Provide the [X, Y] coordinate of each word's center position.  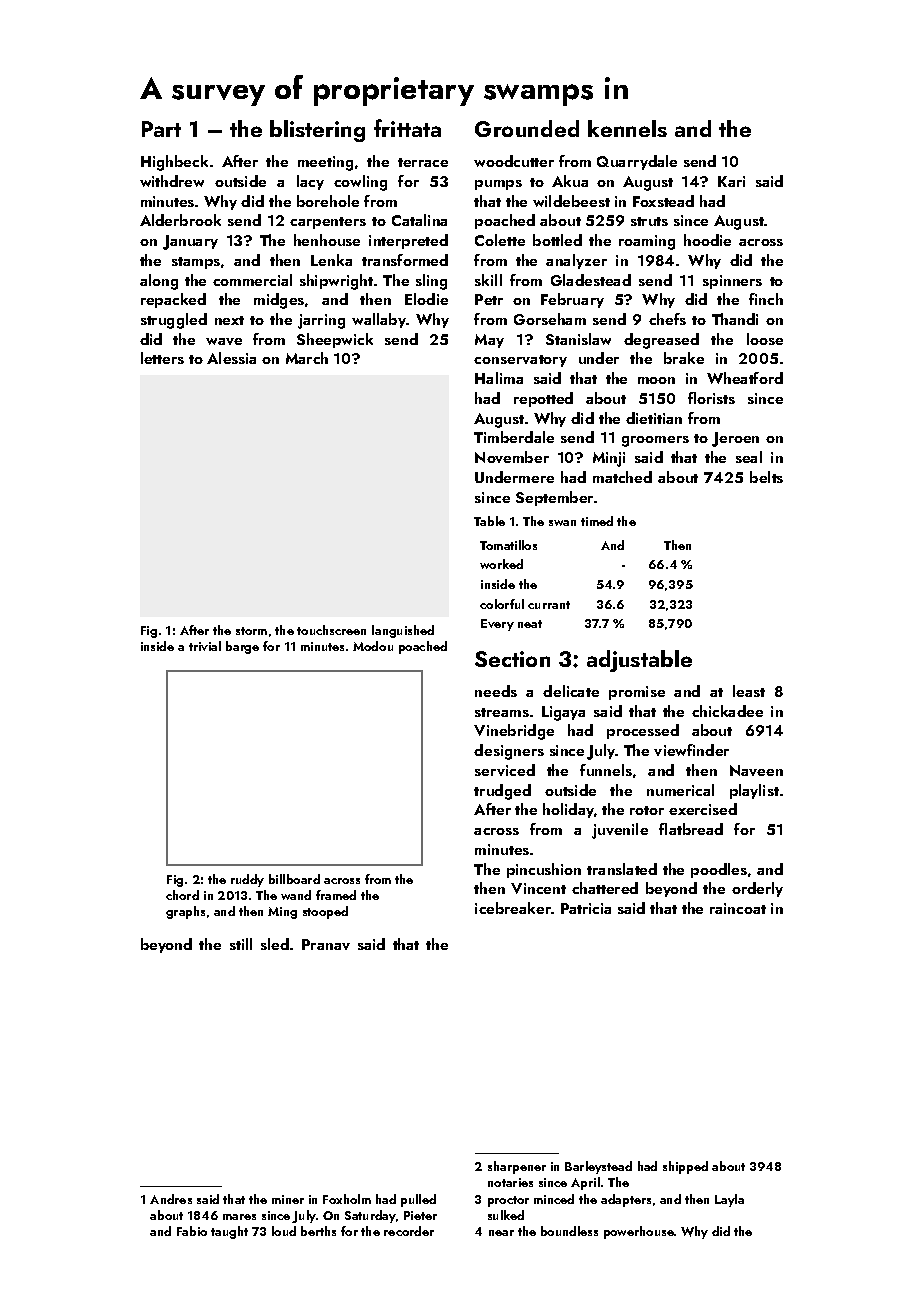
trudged [502, 792]
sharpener [517, 1167]
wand [296, 895]
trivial [205, 646]
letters [162, 358]
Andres [171, 1199]
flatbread [691, 829]
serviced [505, 770]
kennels [627, 128]
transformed [405, 260]
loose [765, 339]
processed [643, 731]
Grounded [527, 128]
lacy [310, 182]
